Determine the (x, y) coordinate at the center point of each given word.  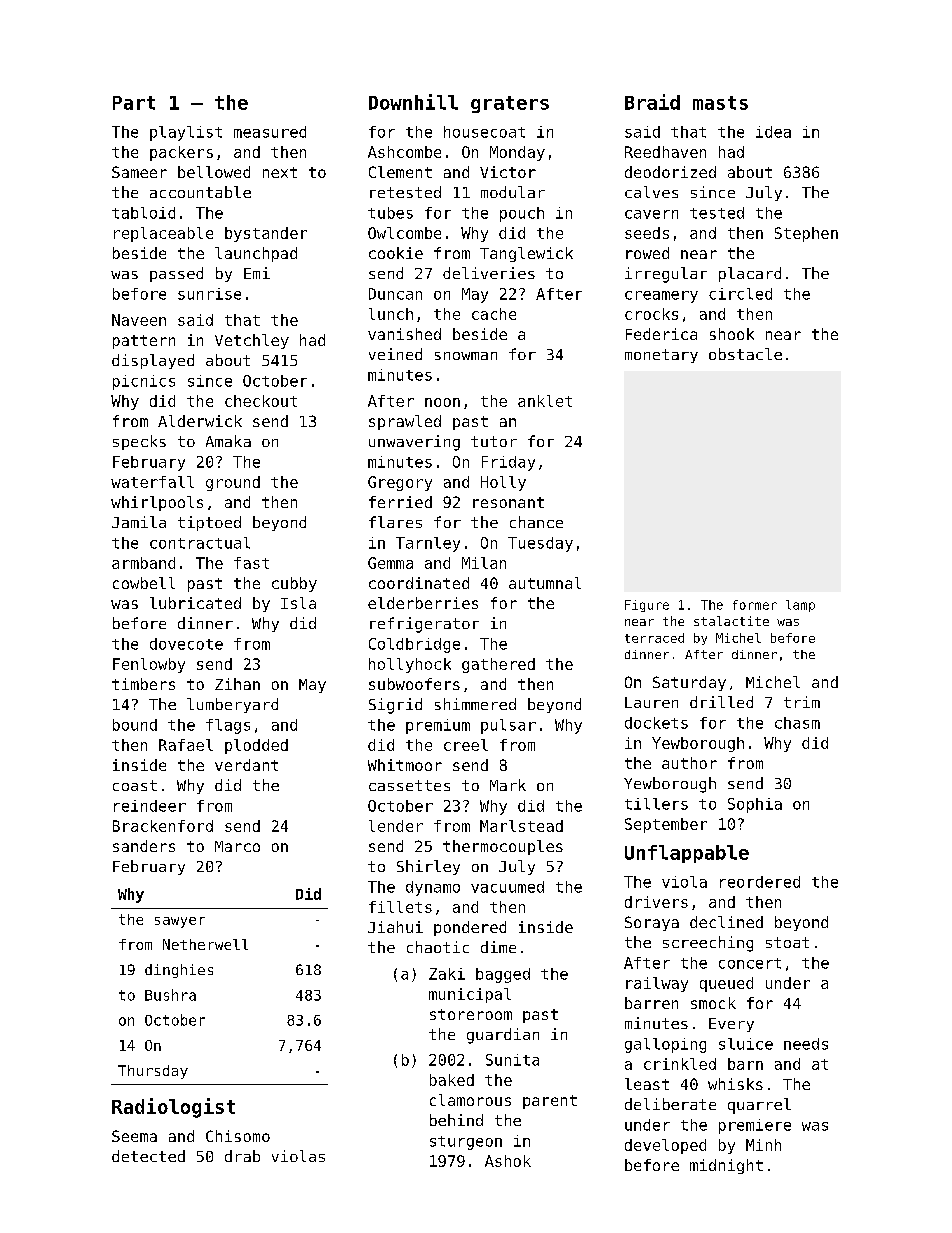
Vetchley (252, 341)
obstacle (745, 354)
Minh (763, 1145)
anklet (545, 401)
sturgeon (466, 1143)
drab (242, 1156)
